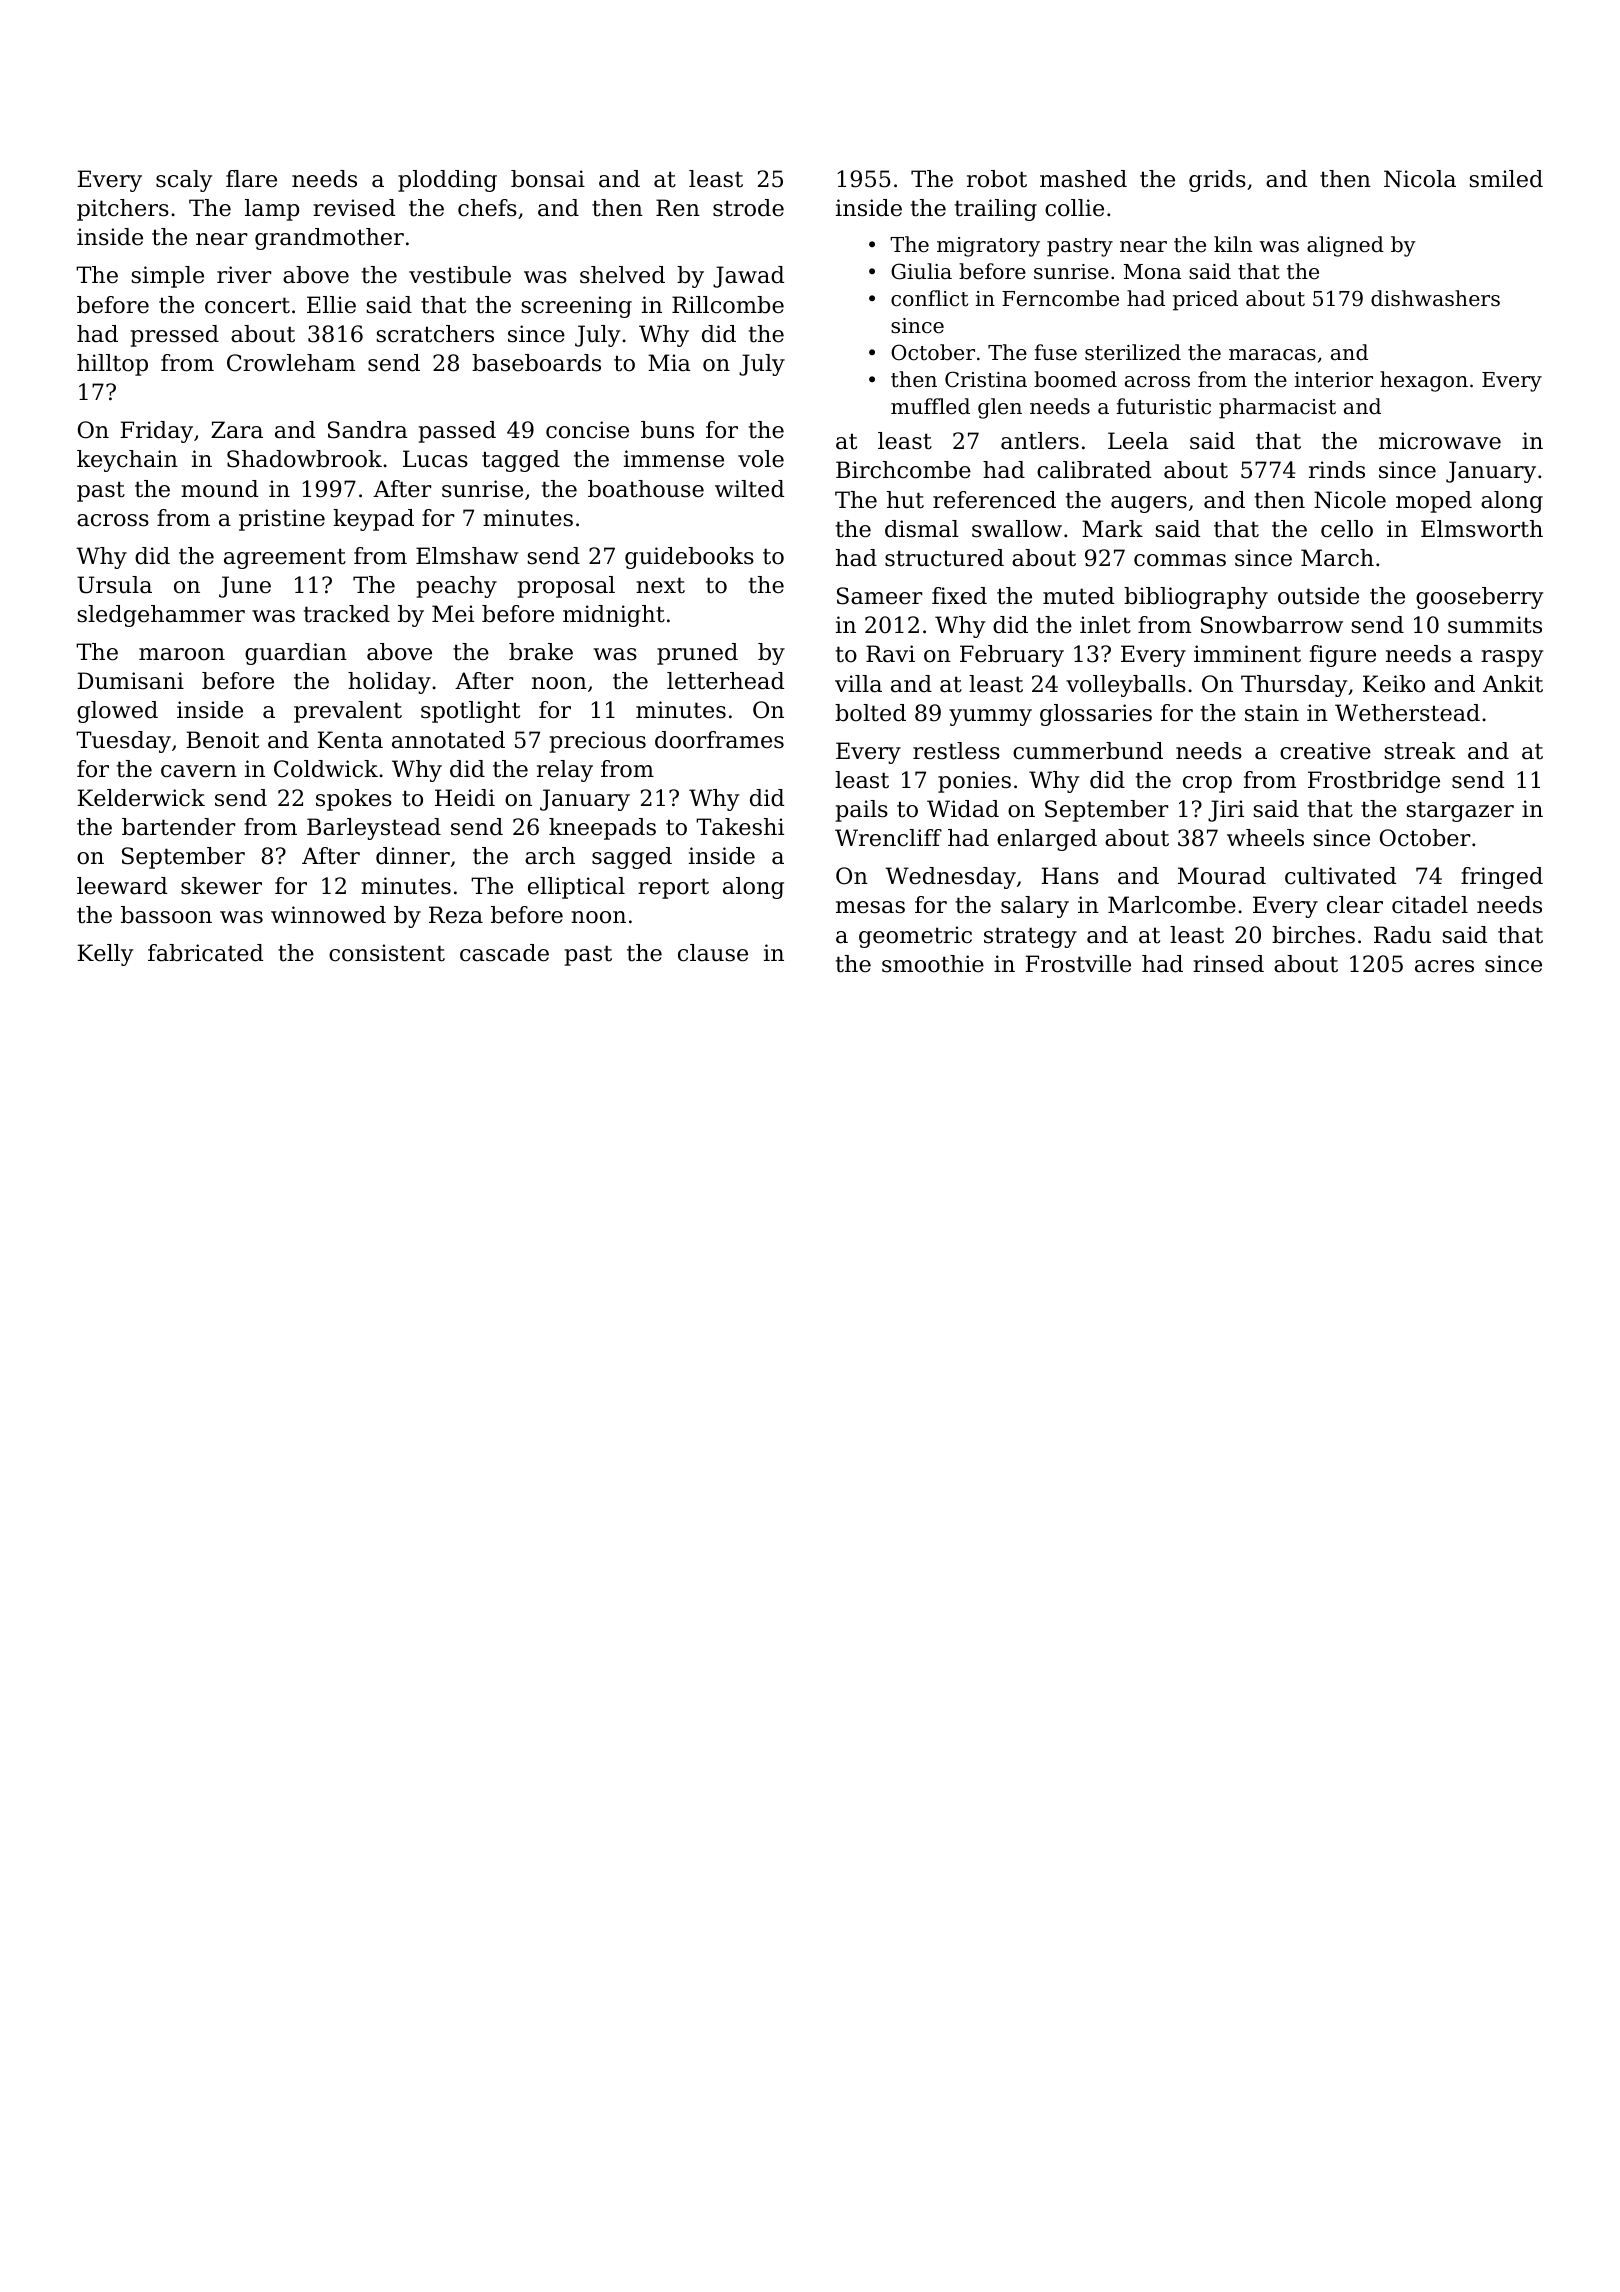 This document has width=1620, height=2292. I want to click on cultivated, so click(1340, 876).
